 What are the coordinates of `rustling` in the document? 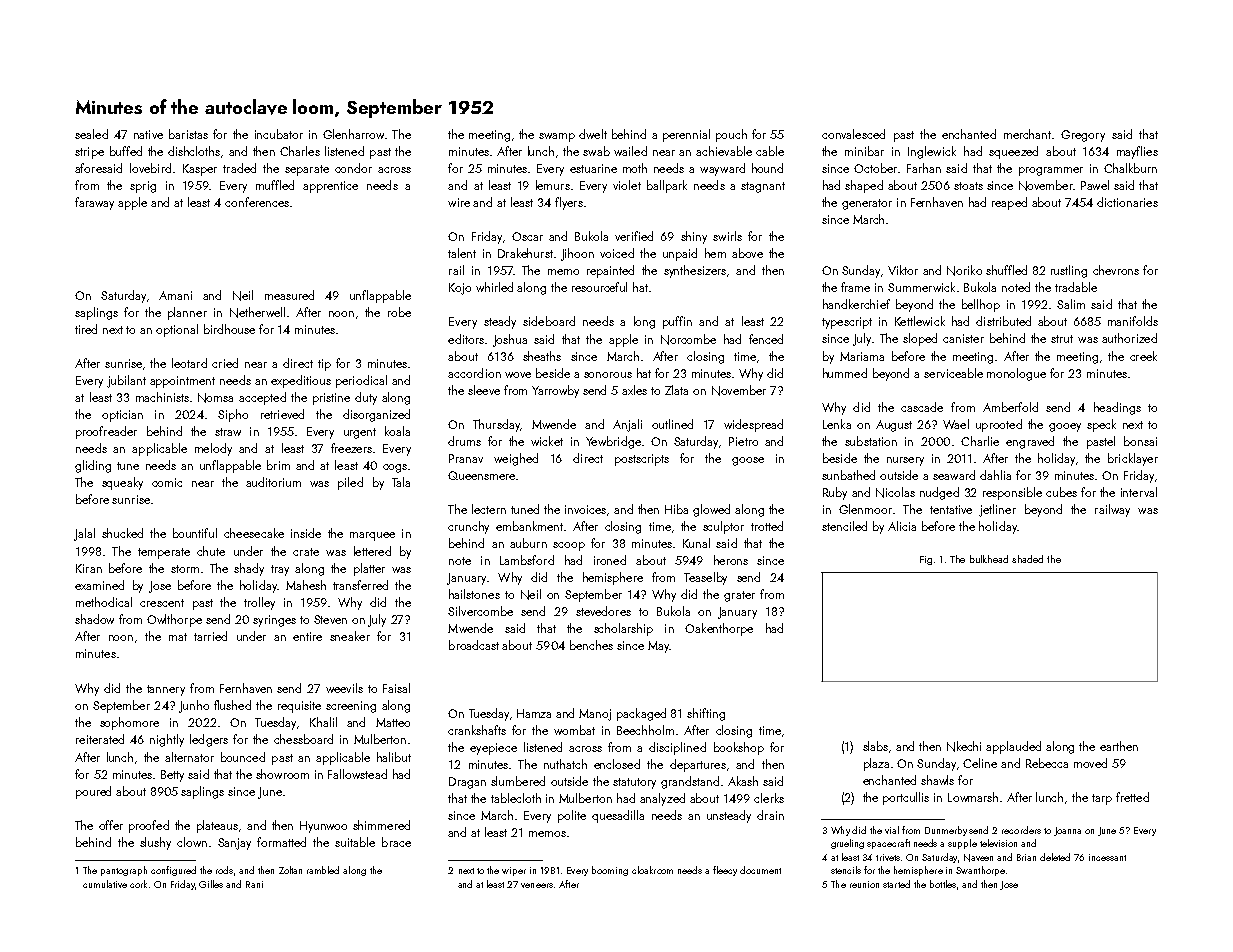 It's located at (1069, 271).
